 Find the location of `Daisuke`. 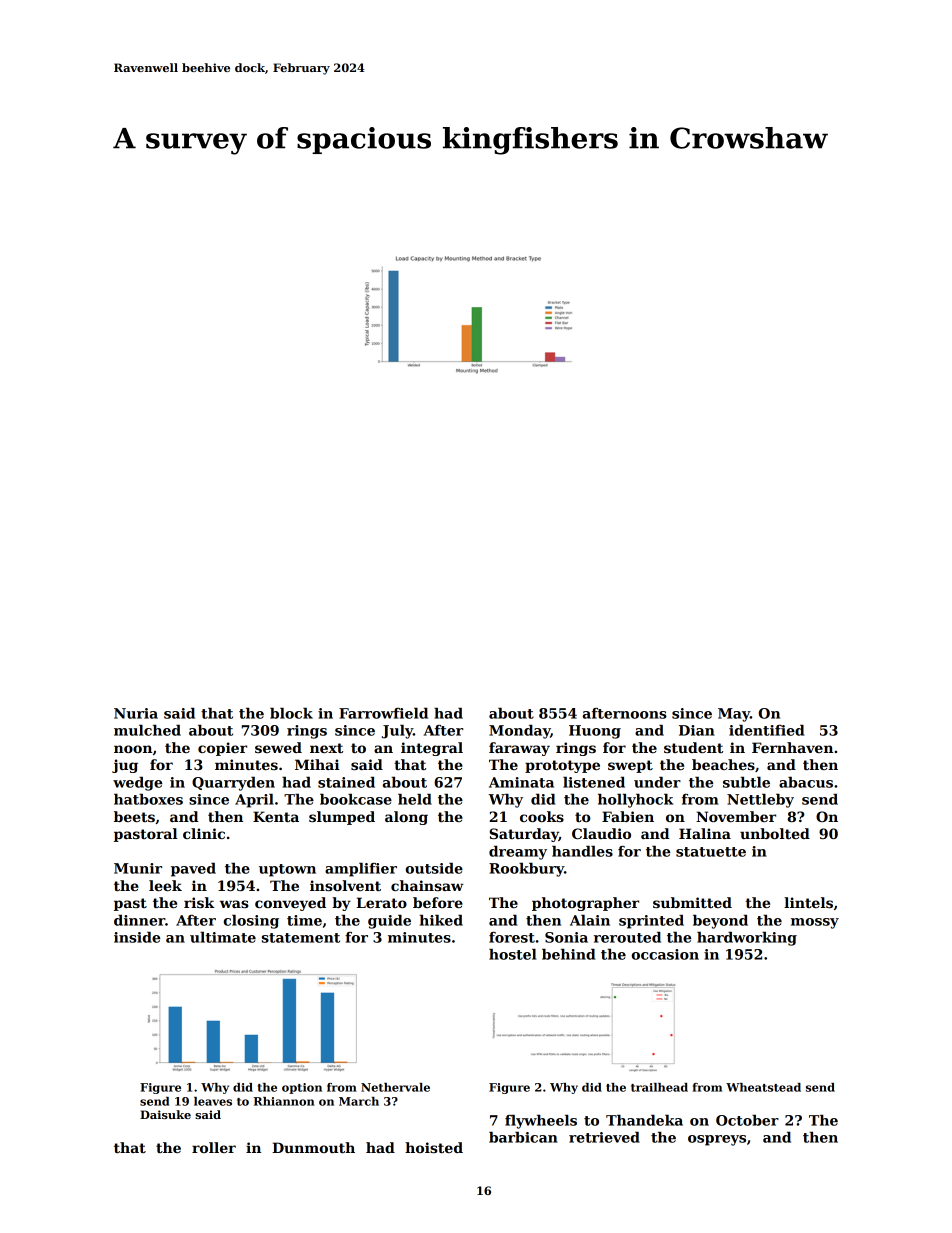

Daisuke is located at coordinates (165, 1114).
